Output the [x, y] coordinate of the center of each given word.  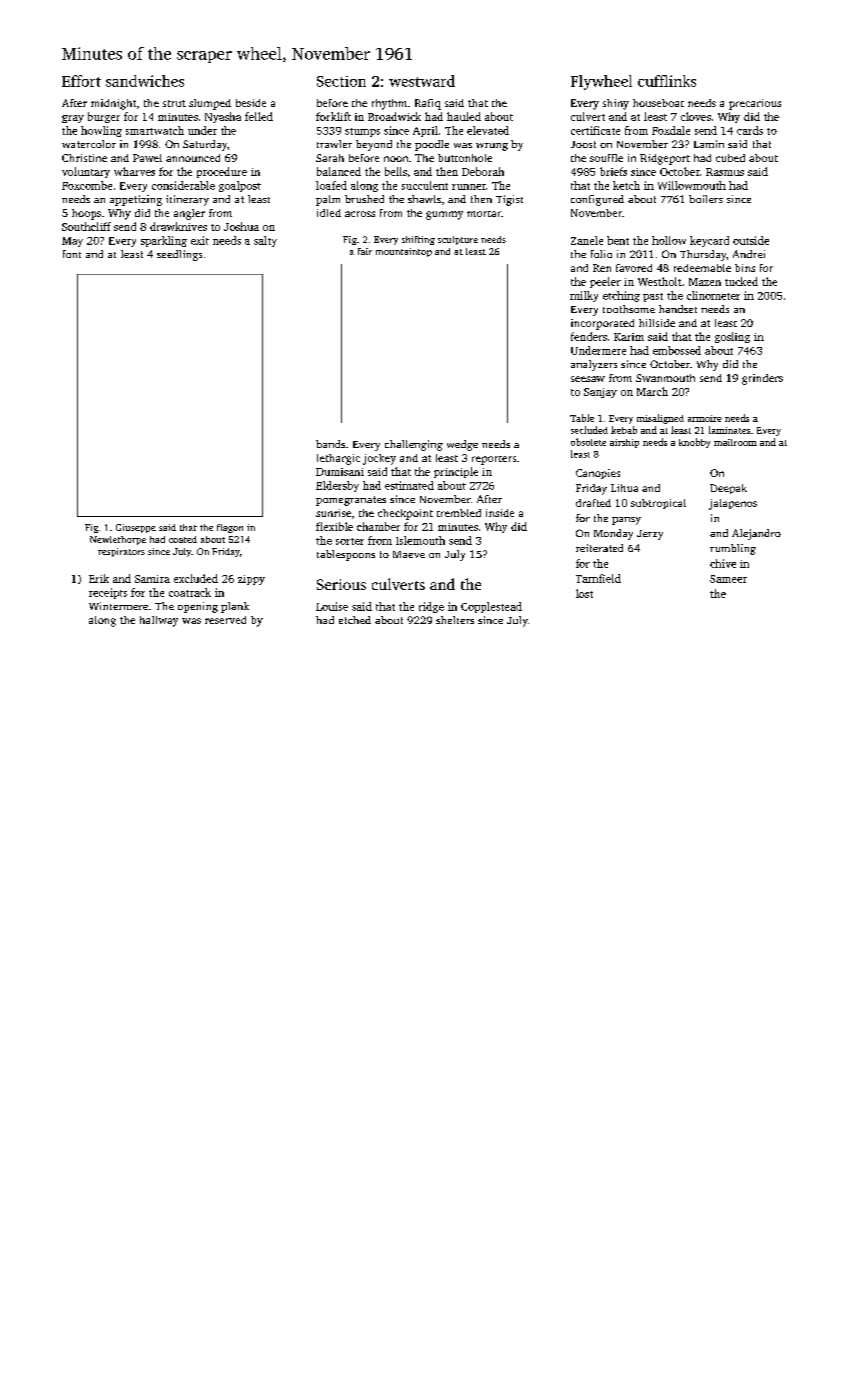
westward [422, 81]
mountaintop [404, 252]
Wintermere [118, 606]
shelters [455, 620]
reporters [494, 460]
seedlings [179, 255]
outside [751, 240]
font [72, 254]
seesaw [588, 379]
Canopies [598, 474]
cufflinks [667, 81]
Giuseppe [136, 528]
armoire [705, 418]
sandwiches [145, 81]
